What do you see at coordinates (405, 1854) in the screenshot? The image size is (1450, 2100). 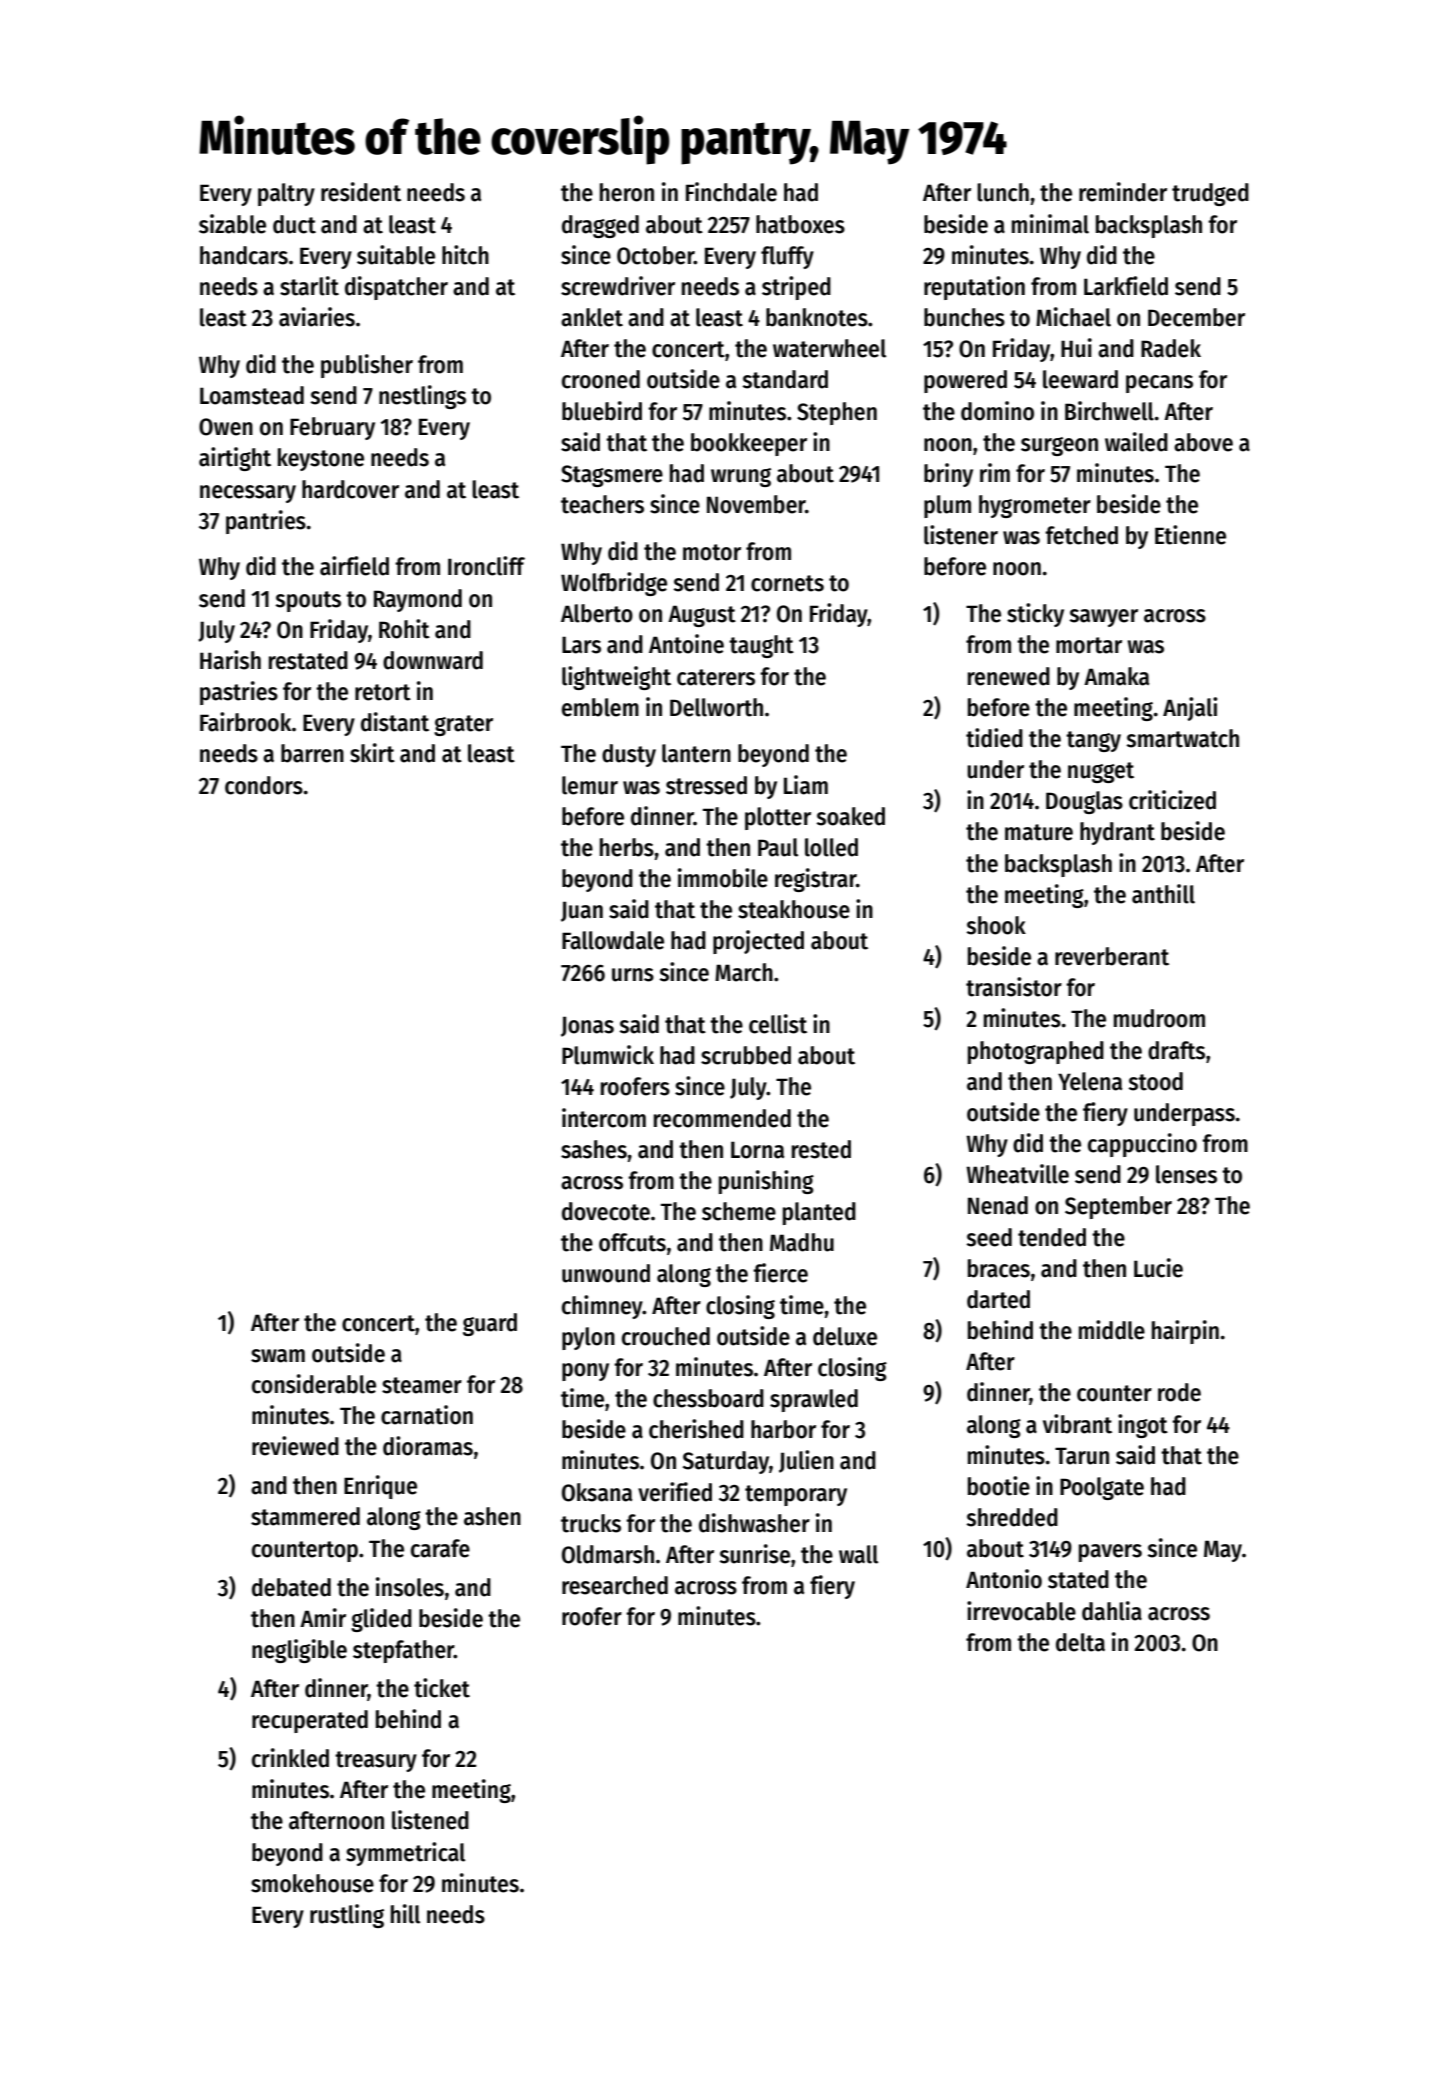 I see `symmetrical` at bounding box center [405, 1854].
